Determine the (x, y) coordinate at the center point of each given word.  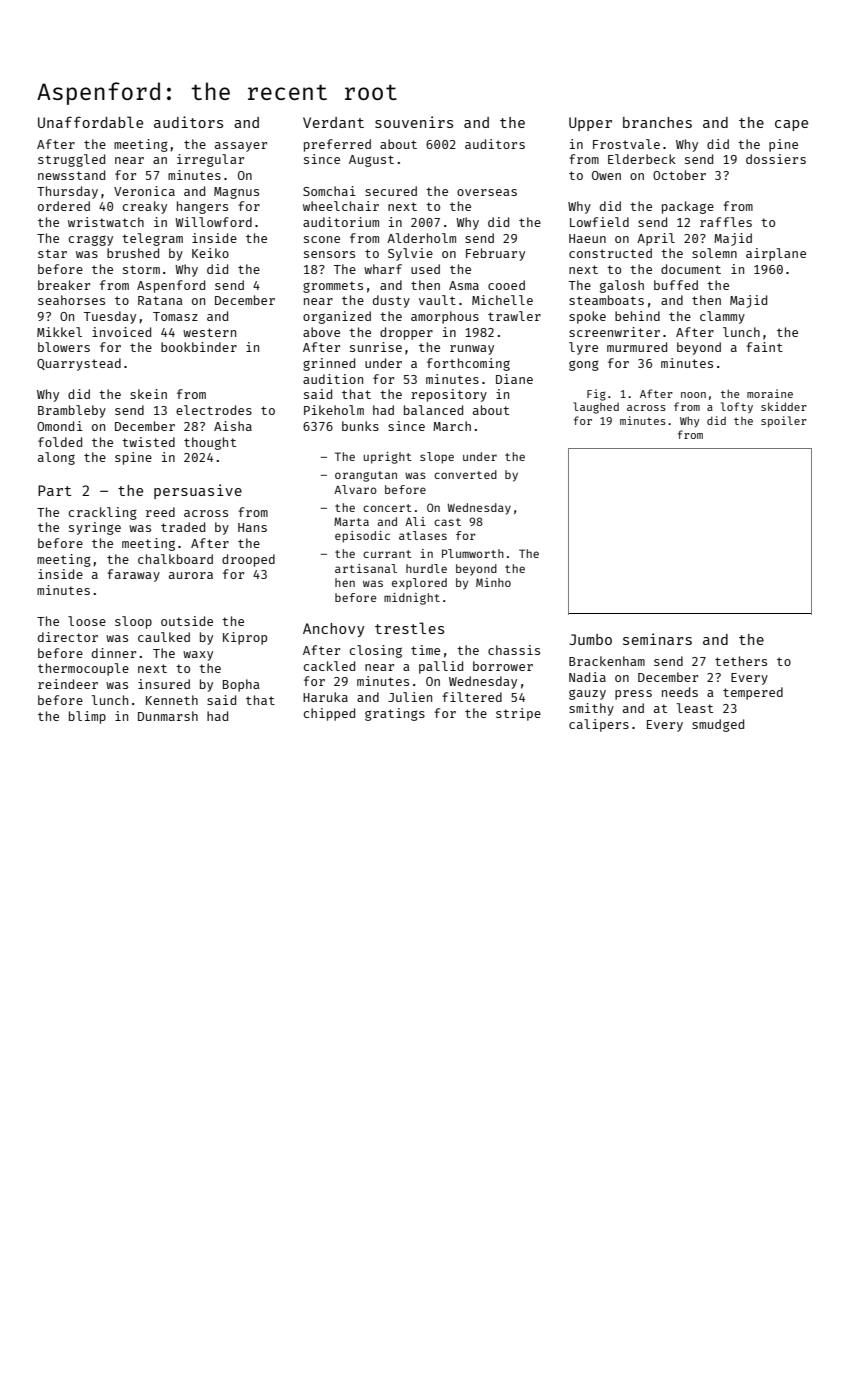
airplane (776, 254)
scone (322, 239)
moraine (770, 393)
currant (387, 554)
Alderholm (421, 238)
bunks (360, 426)
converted (465, 474)
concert (387, 508)
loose (87, 621)
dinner (114, 653)
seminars (657, 639)
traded (183, 527)
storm (141, 269)
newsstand (71, 175)
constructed (610, 253)
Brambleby (72, 411)
